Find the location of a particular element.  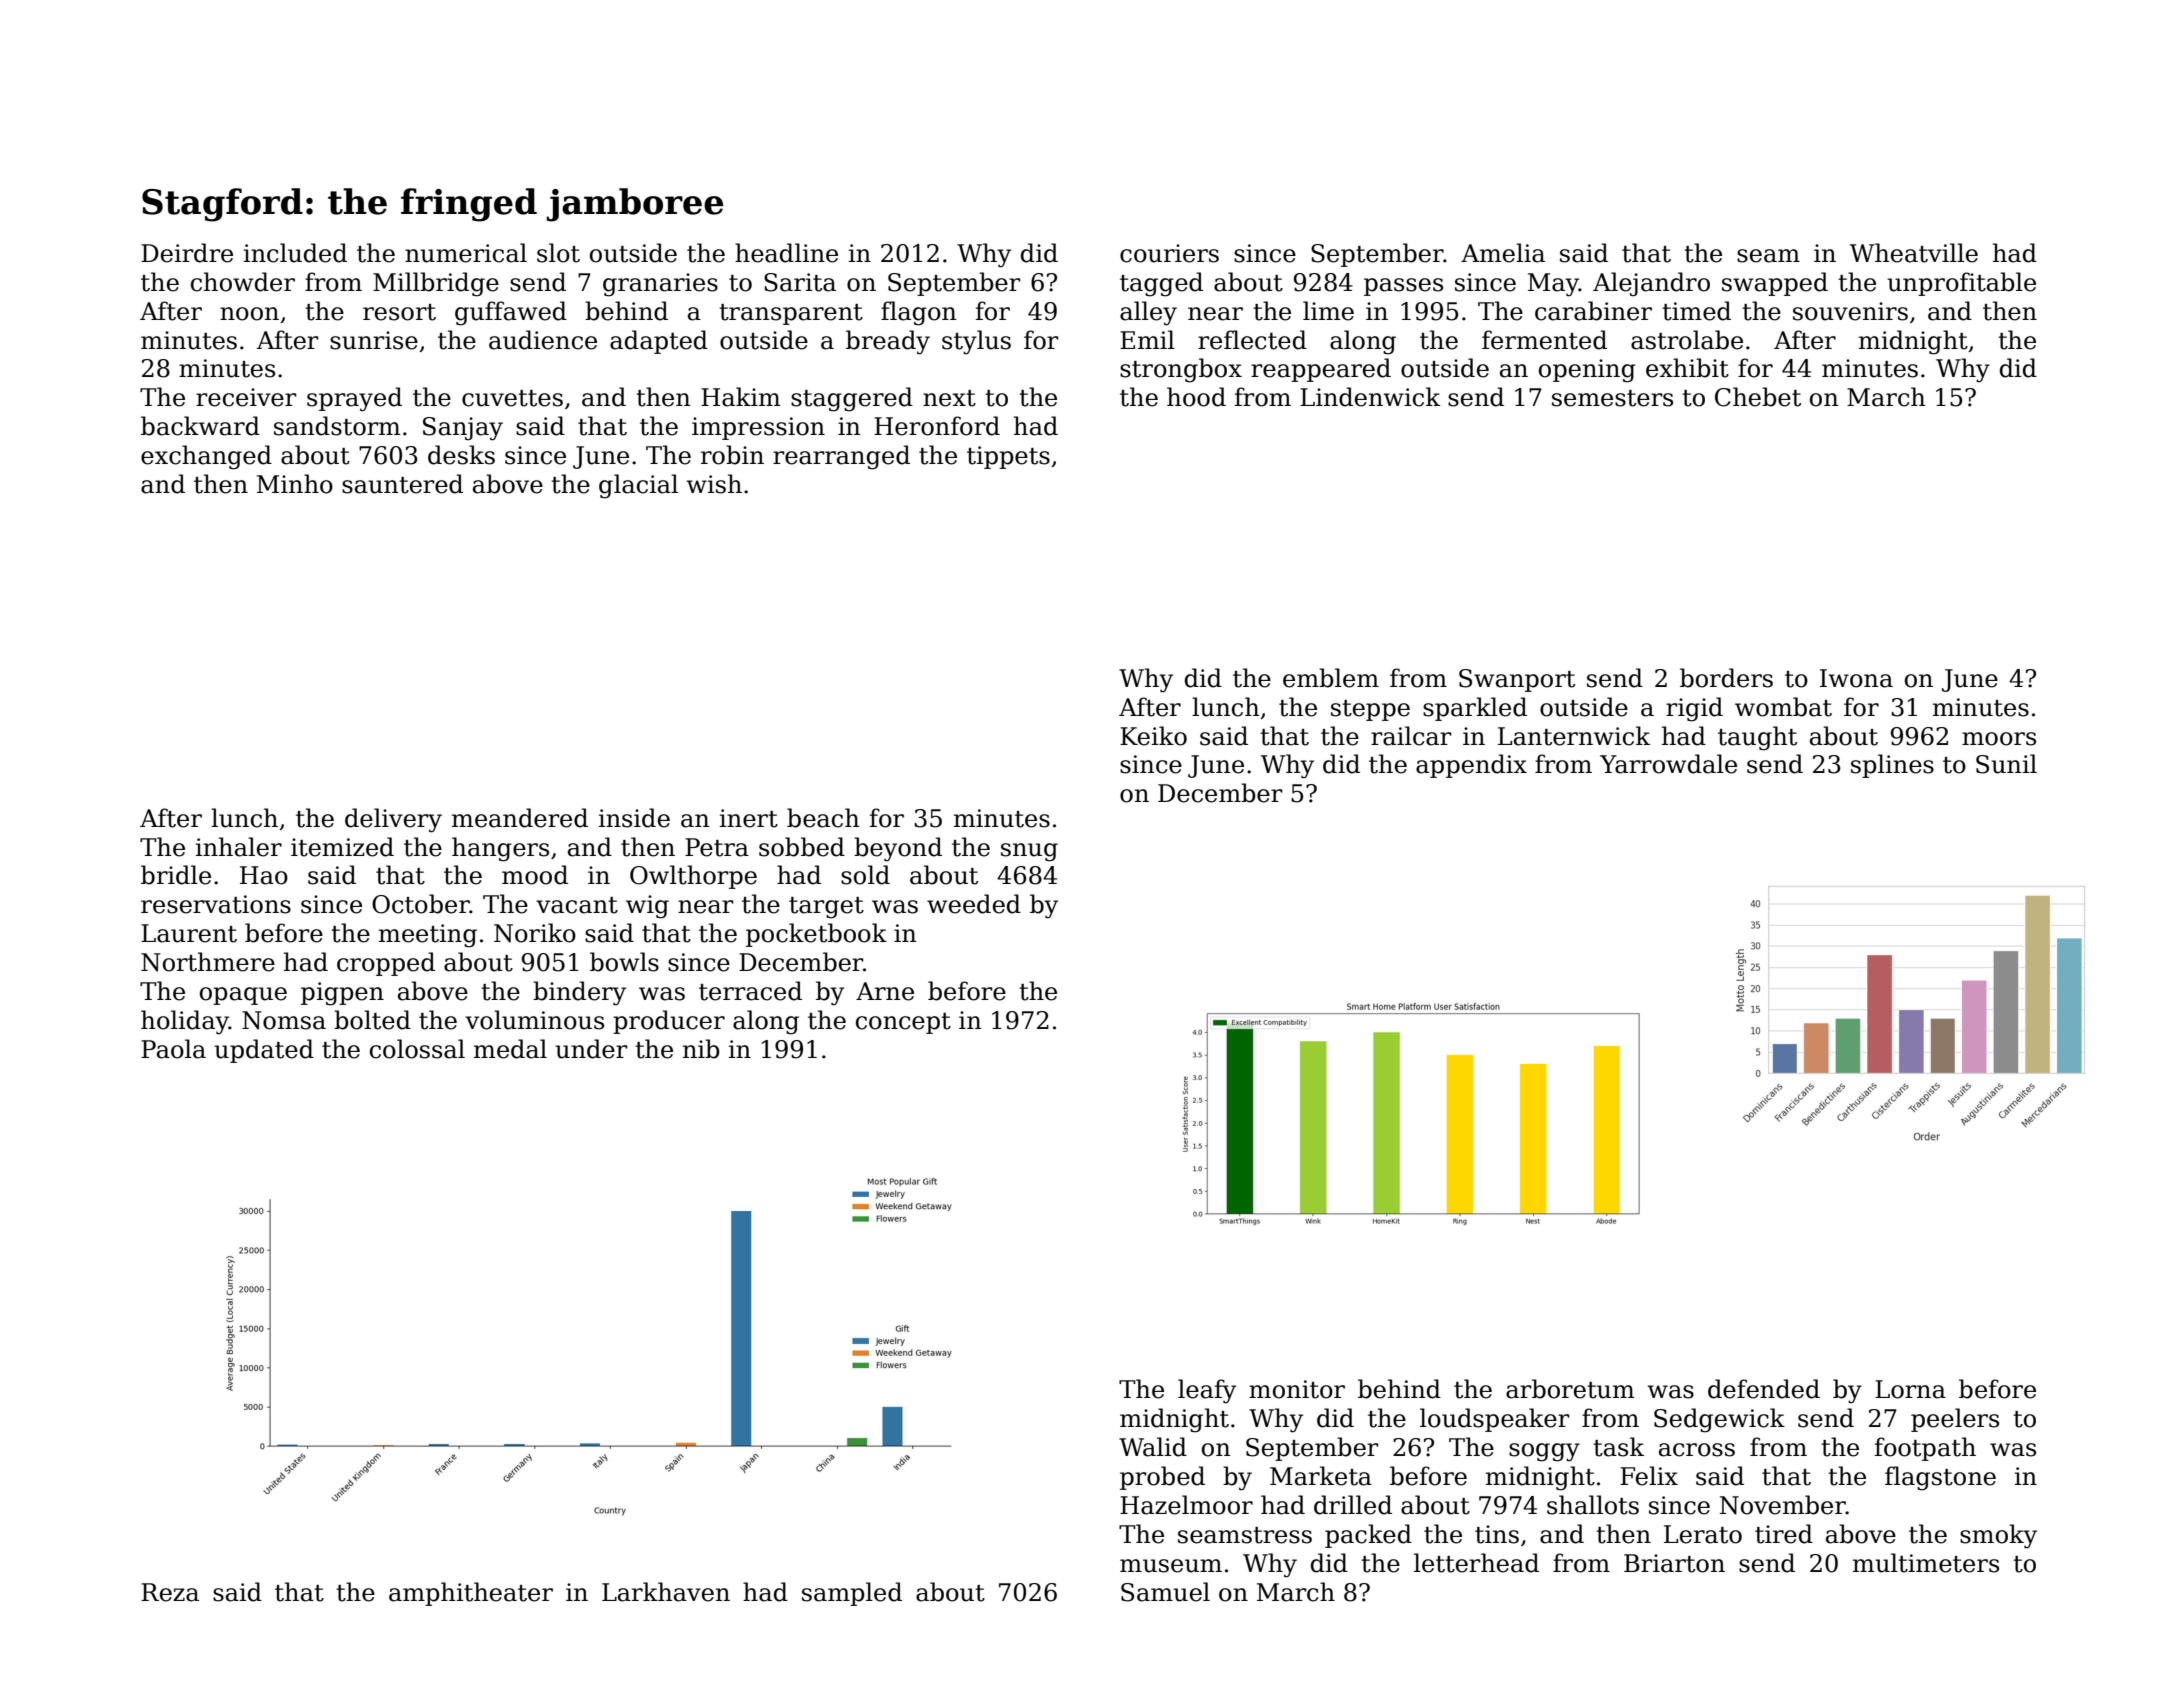

Reza is located at coordinates (170, 1592).
